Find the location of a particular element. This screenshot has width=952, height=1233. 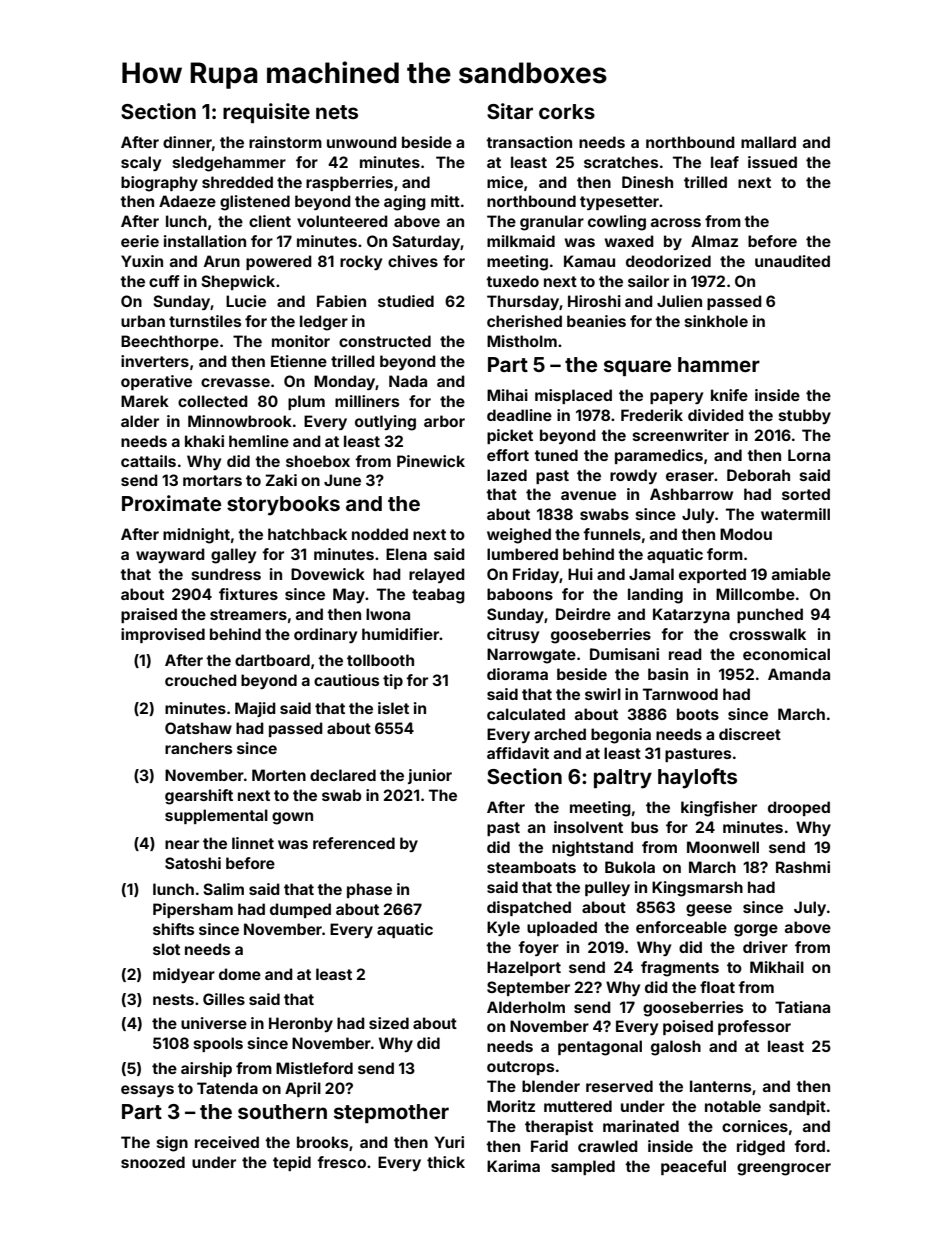

crosswalk is located at coordinates (767, 634).
